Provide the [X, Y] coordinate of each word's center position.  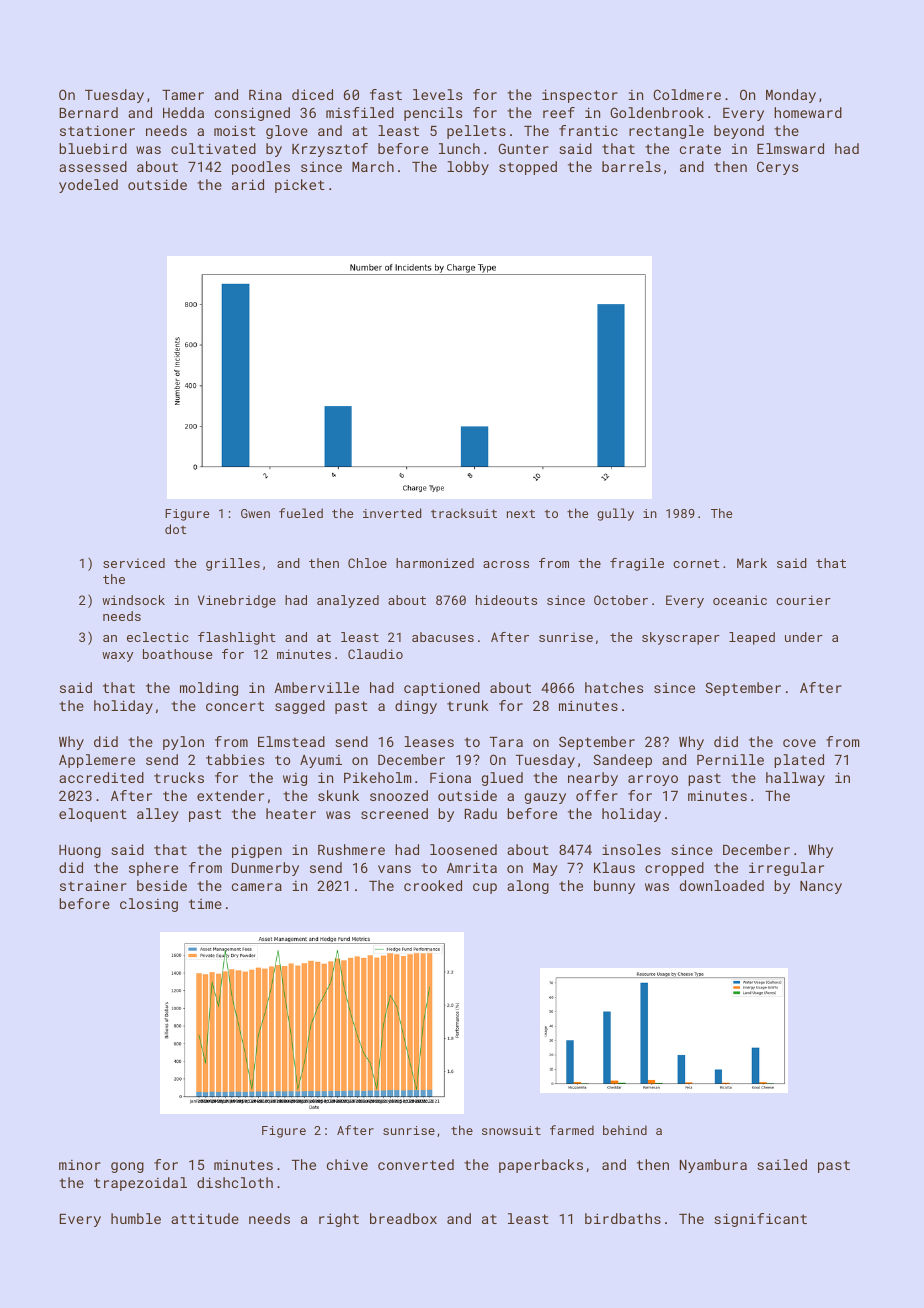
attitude [205, 1218]
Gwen [255, 513]
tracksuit [464, 513]
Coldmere [687, 94]
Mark [752, 563]
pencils [433, 114]
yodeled [88, 186]
